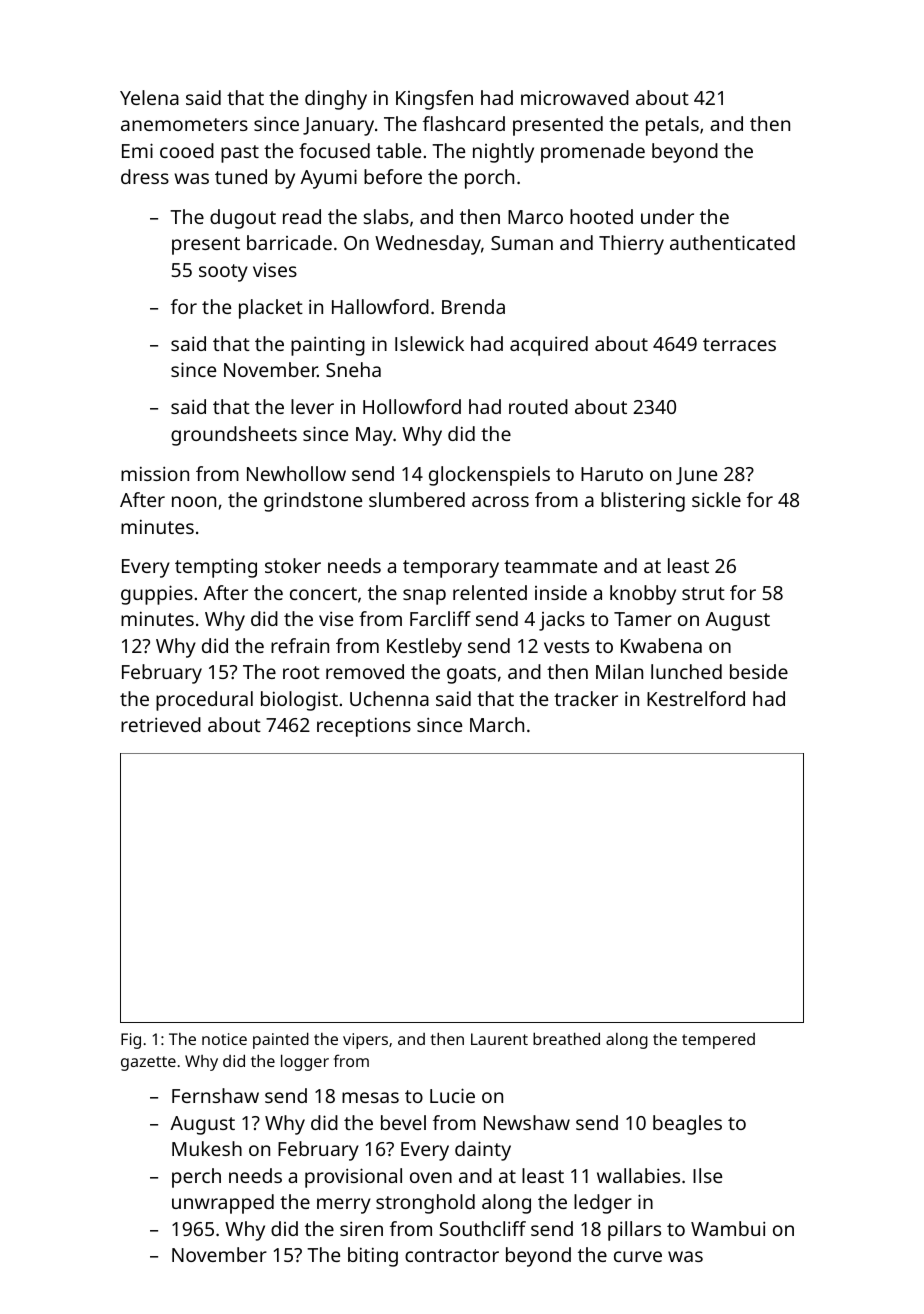 The width and height of the image is (924, 1314). Describe the element at coordinates (184, 124) in the image. I see `anemometers` at that location.
